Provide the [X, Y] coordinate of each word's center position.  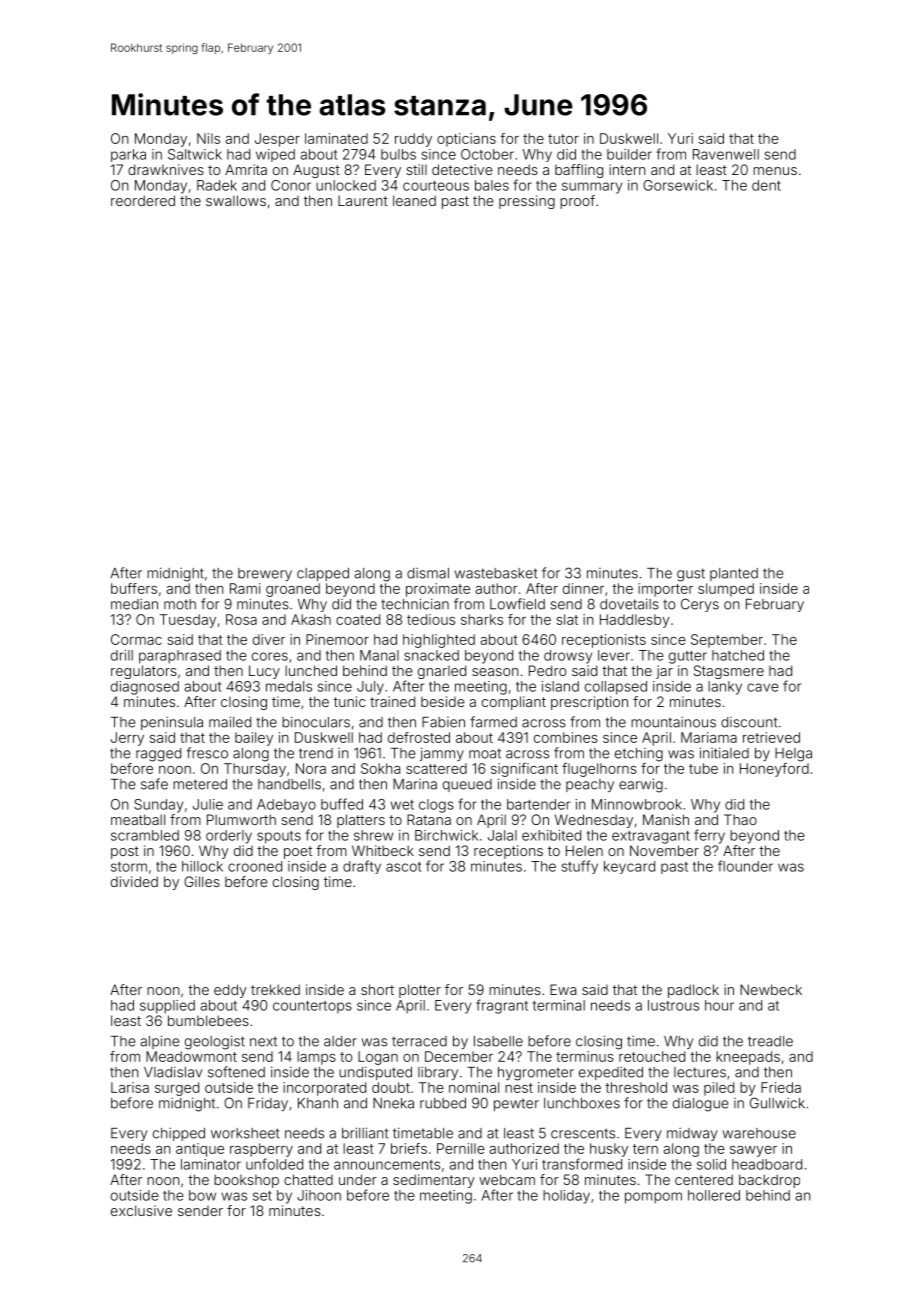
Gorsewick [678, 185]
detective [462, 169]
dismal [428, 573]
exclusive [141, 1210]
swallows [236, 200]
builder [629, 154]
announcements [387, 1165]
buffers [134, 588]
